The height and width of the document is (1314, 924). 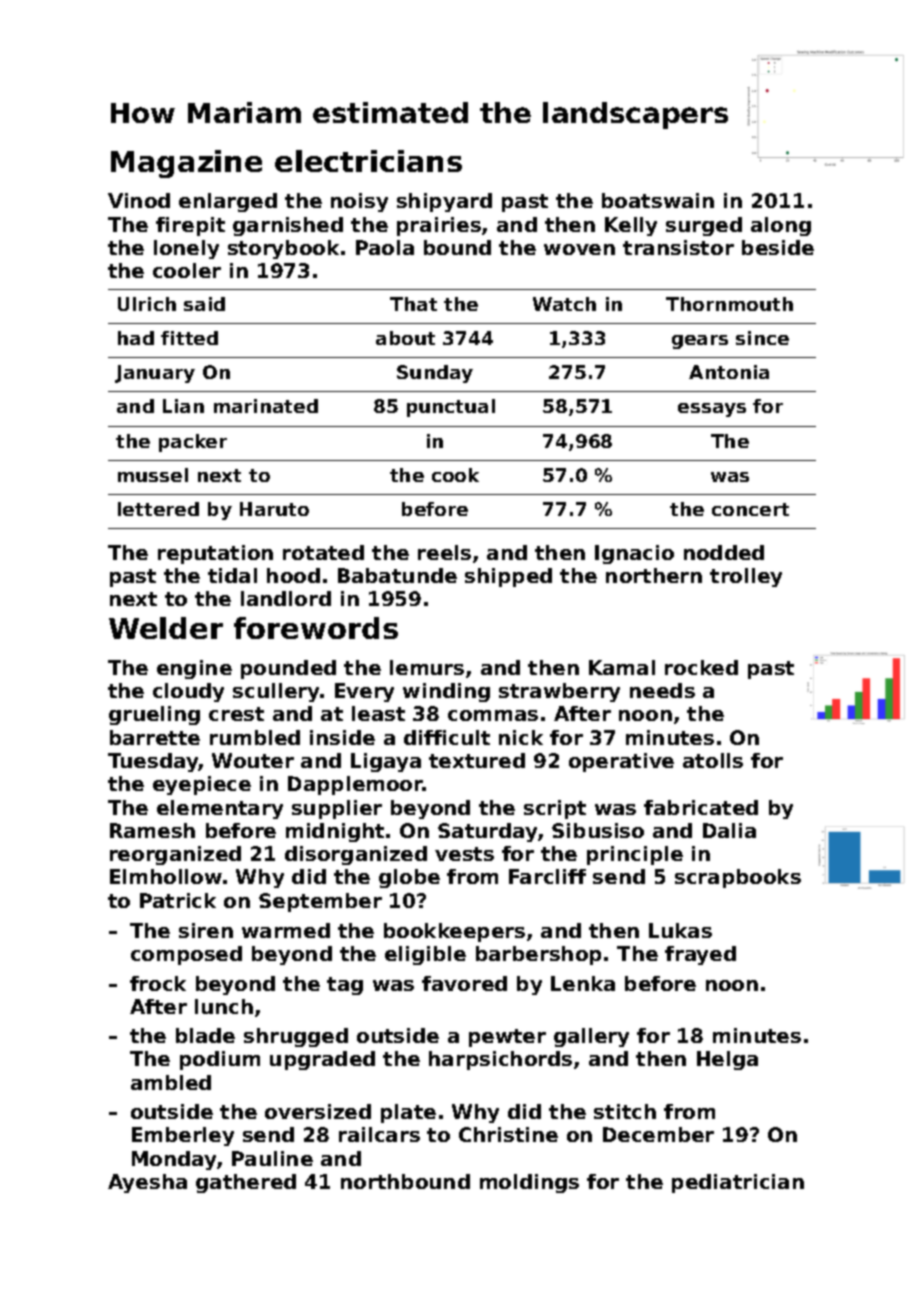 What do you see at coordinates (405, 338) in the document?
I see `about` at bounding box center [405, 338].
